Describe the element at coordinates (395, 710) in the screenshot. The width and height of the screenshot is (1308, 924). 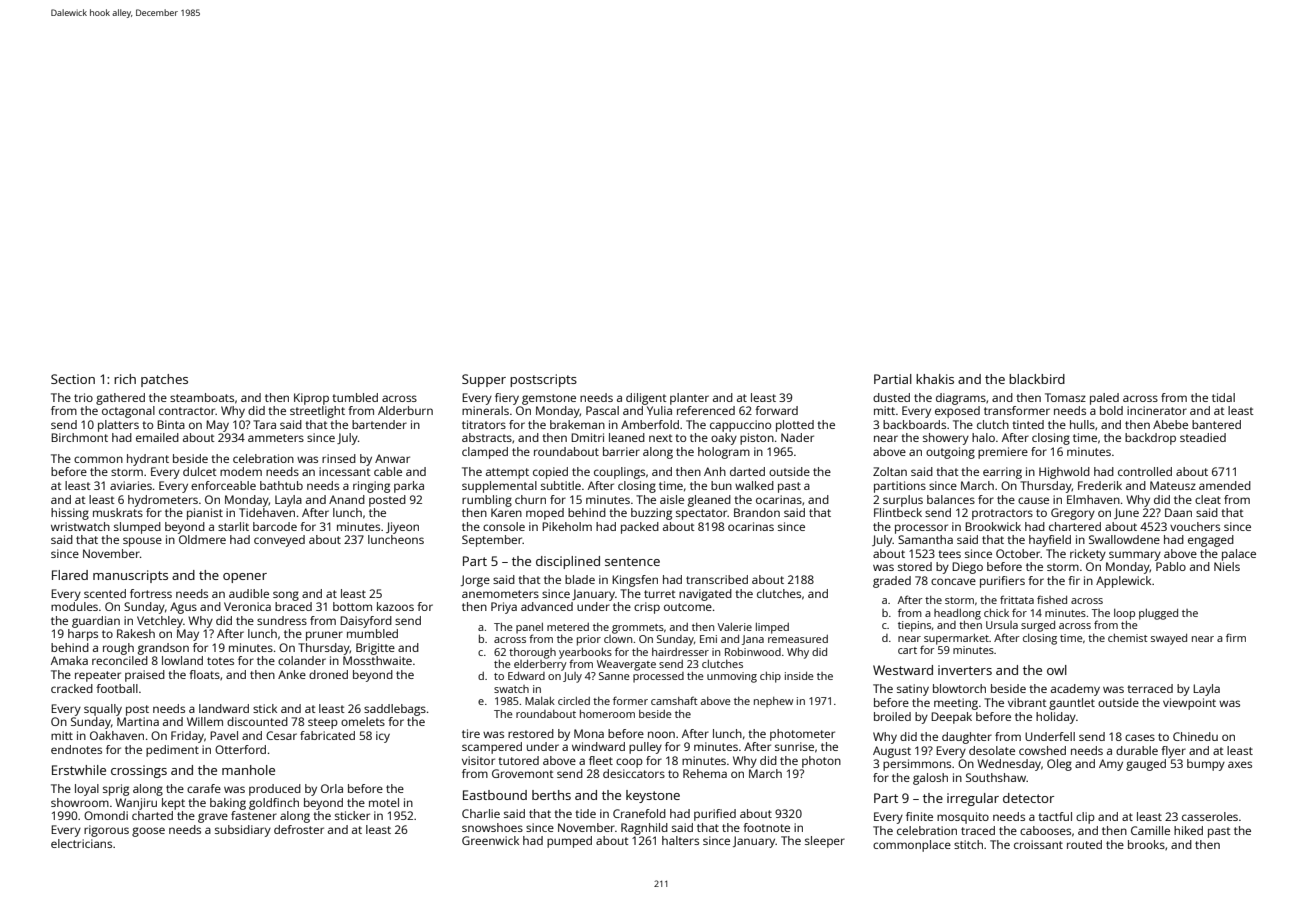
I see `saddlebags` at that location.
